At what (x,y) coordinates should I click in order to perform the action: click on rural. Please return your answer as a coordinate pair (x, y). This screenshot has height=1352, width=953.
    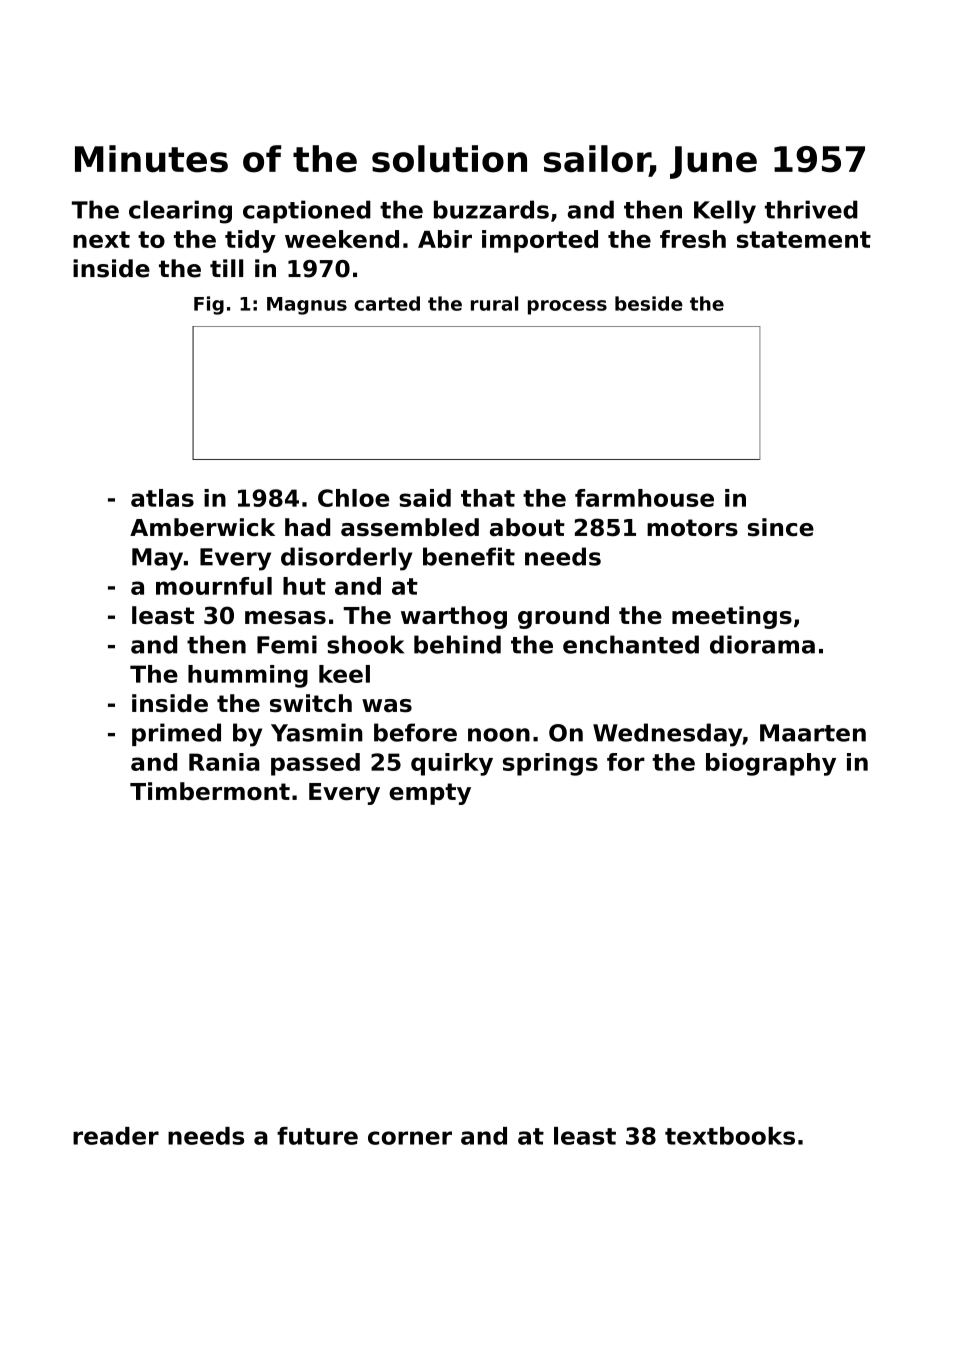
    Looking at the image, I should click on (494, 303).
